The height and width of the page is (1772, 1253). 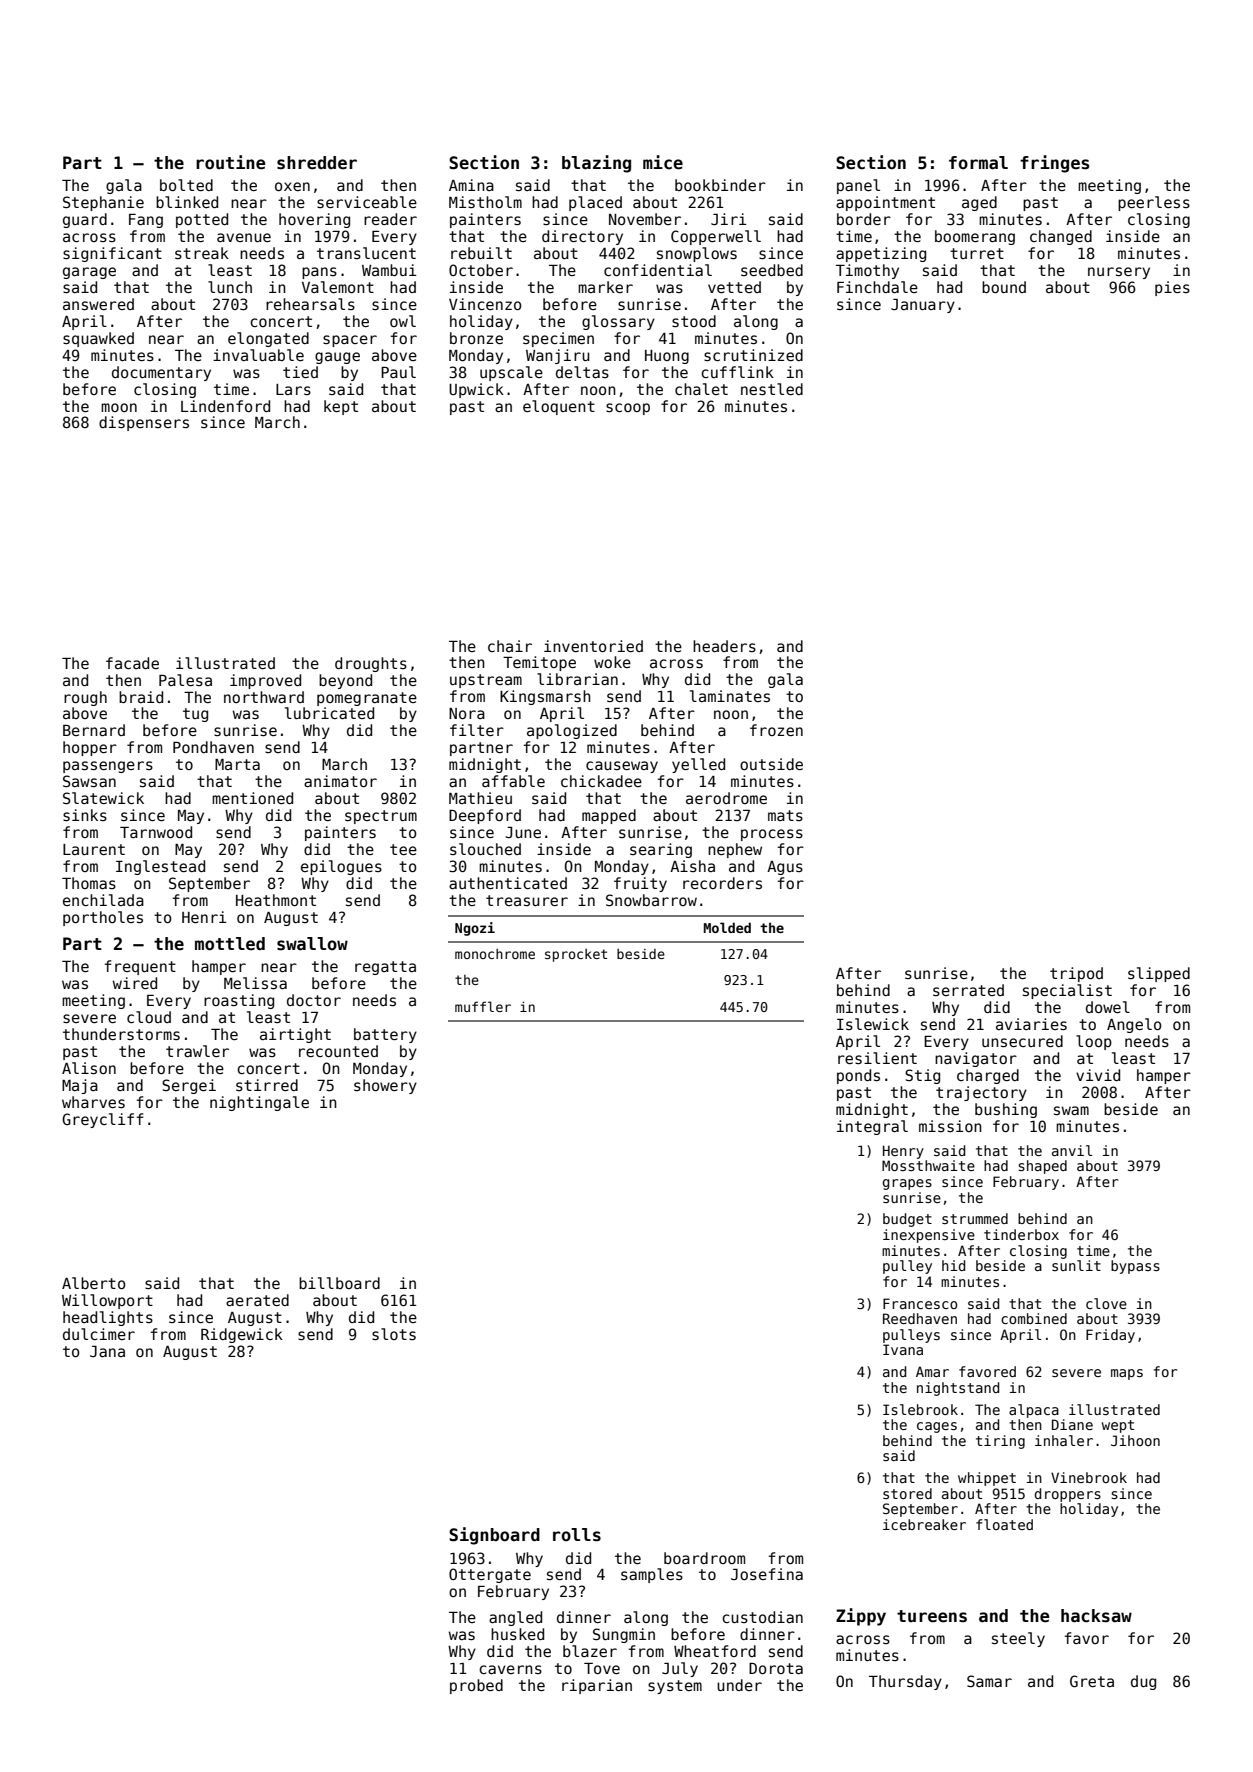 What do you see at coordinates (776, 730) in the page?
I see `frozen` at bounding box center [776, 730].
